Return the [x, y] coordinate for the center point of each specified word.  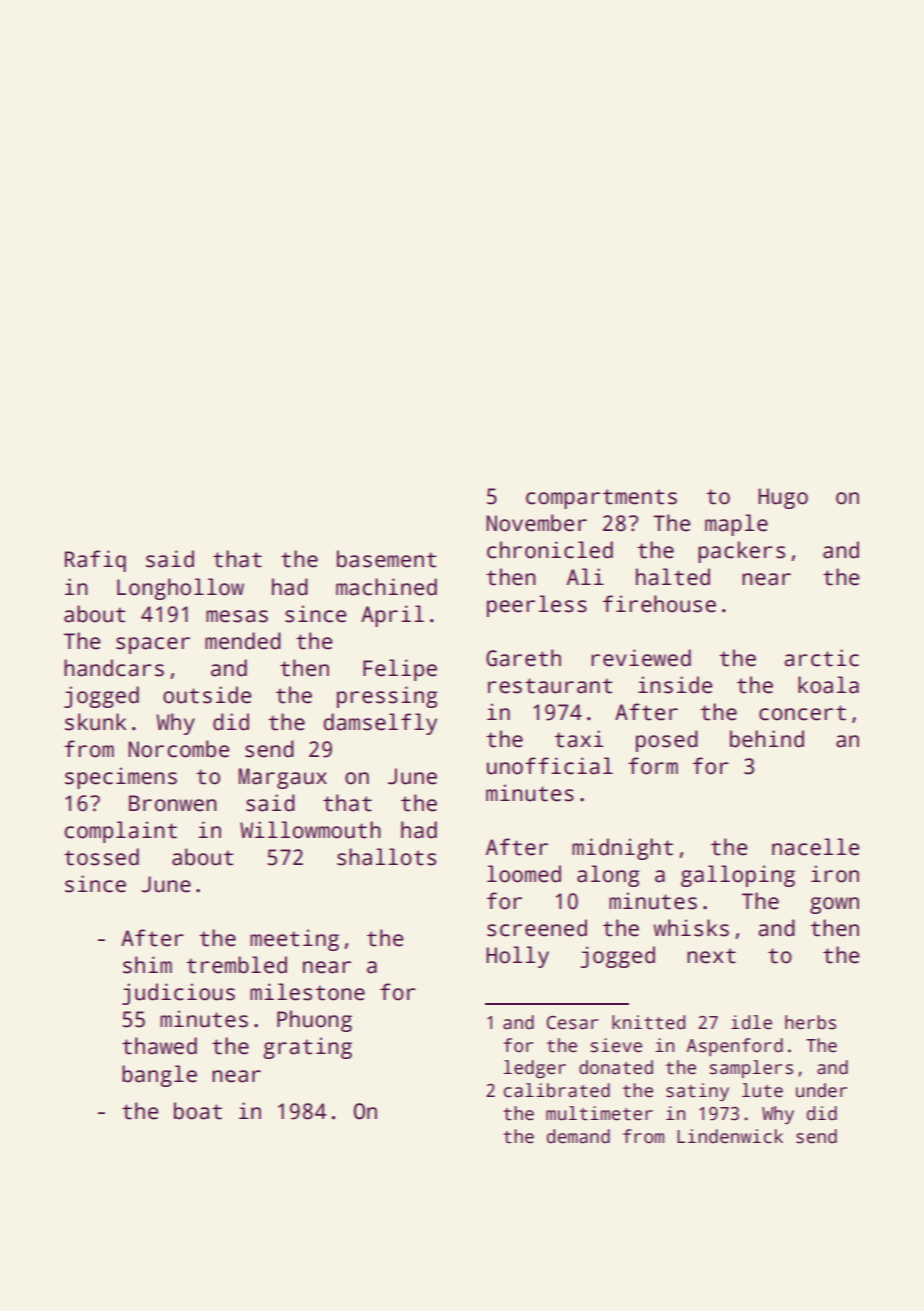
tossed [101, 857]
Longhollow [180, 589]
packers [741, 552]
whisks [691, 928]
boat [198, 1111]
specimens [121, 778]
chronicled [550, 550]
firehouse [659, 604]
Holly [517, 957]
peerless [537, 606]
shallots [386, 857]
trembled [236, 965]
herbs [810, 1022]
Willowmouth [310, 830]
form [653, 766]
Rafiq [95, 561]
